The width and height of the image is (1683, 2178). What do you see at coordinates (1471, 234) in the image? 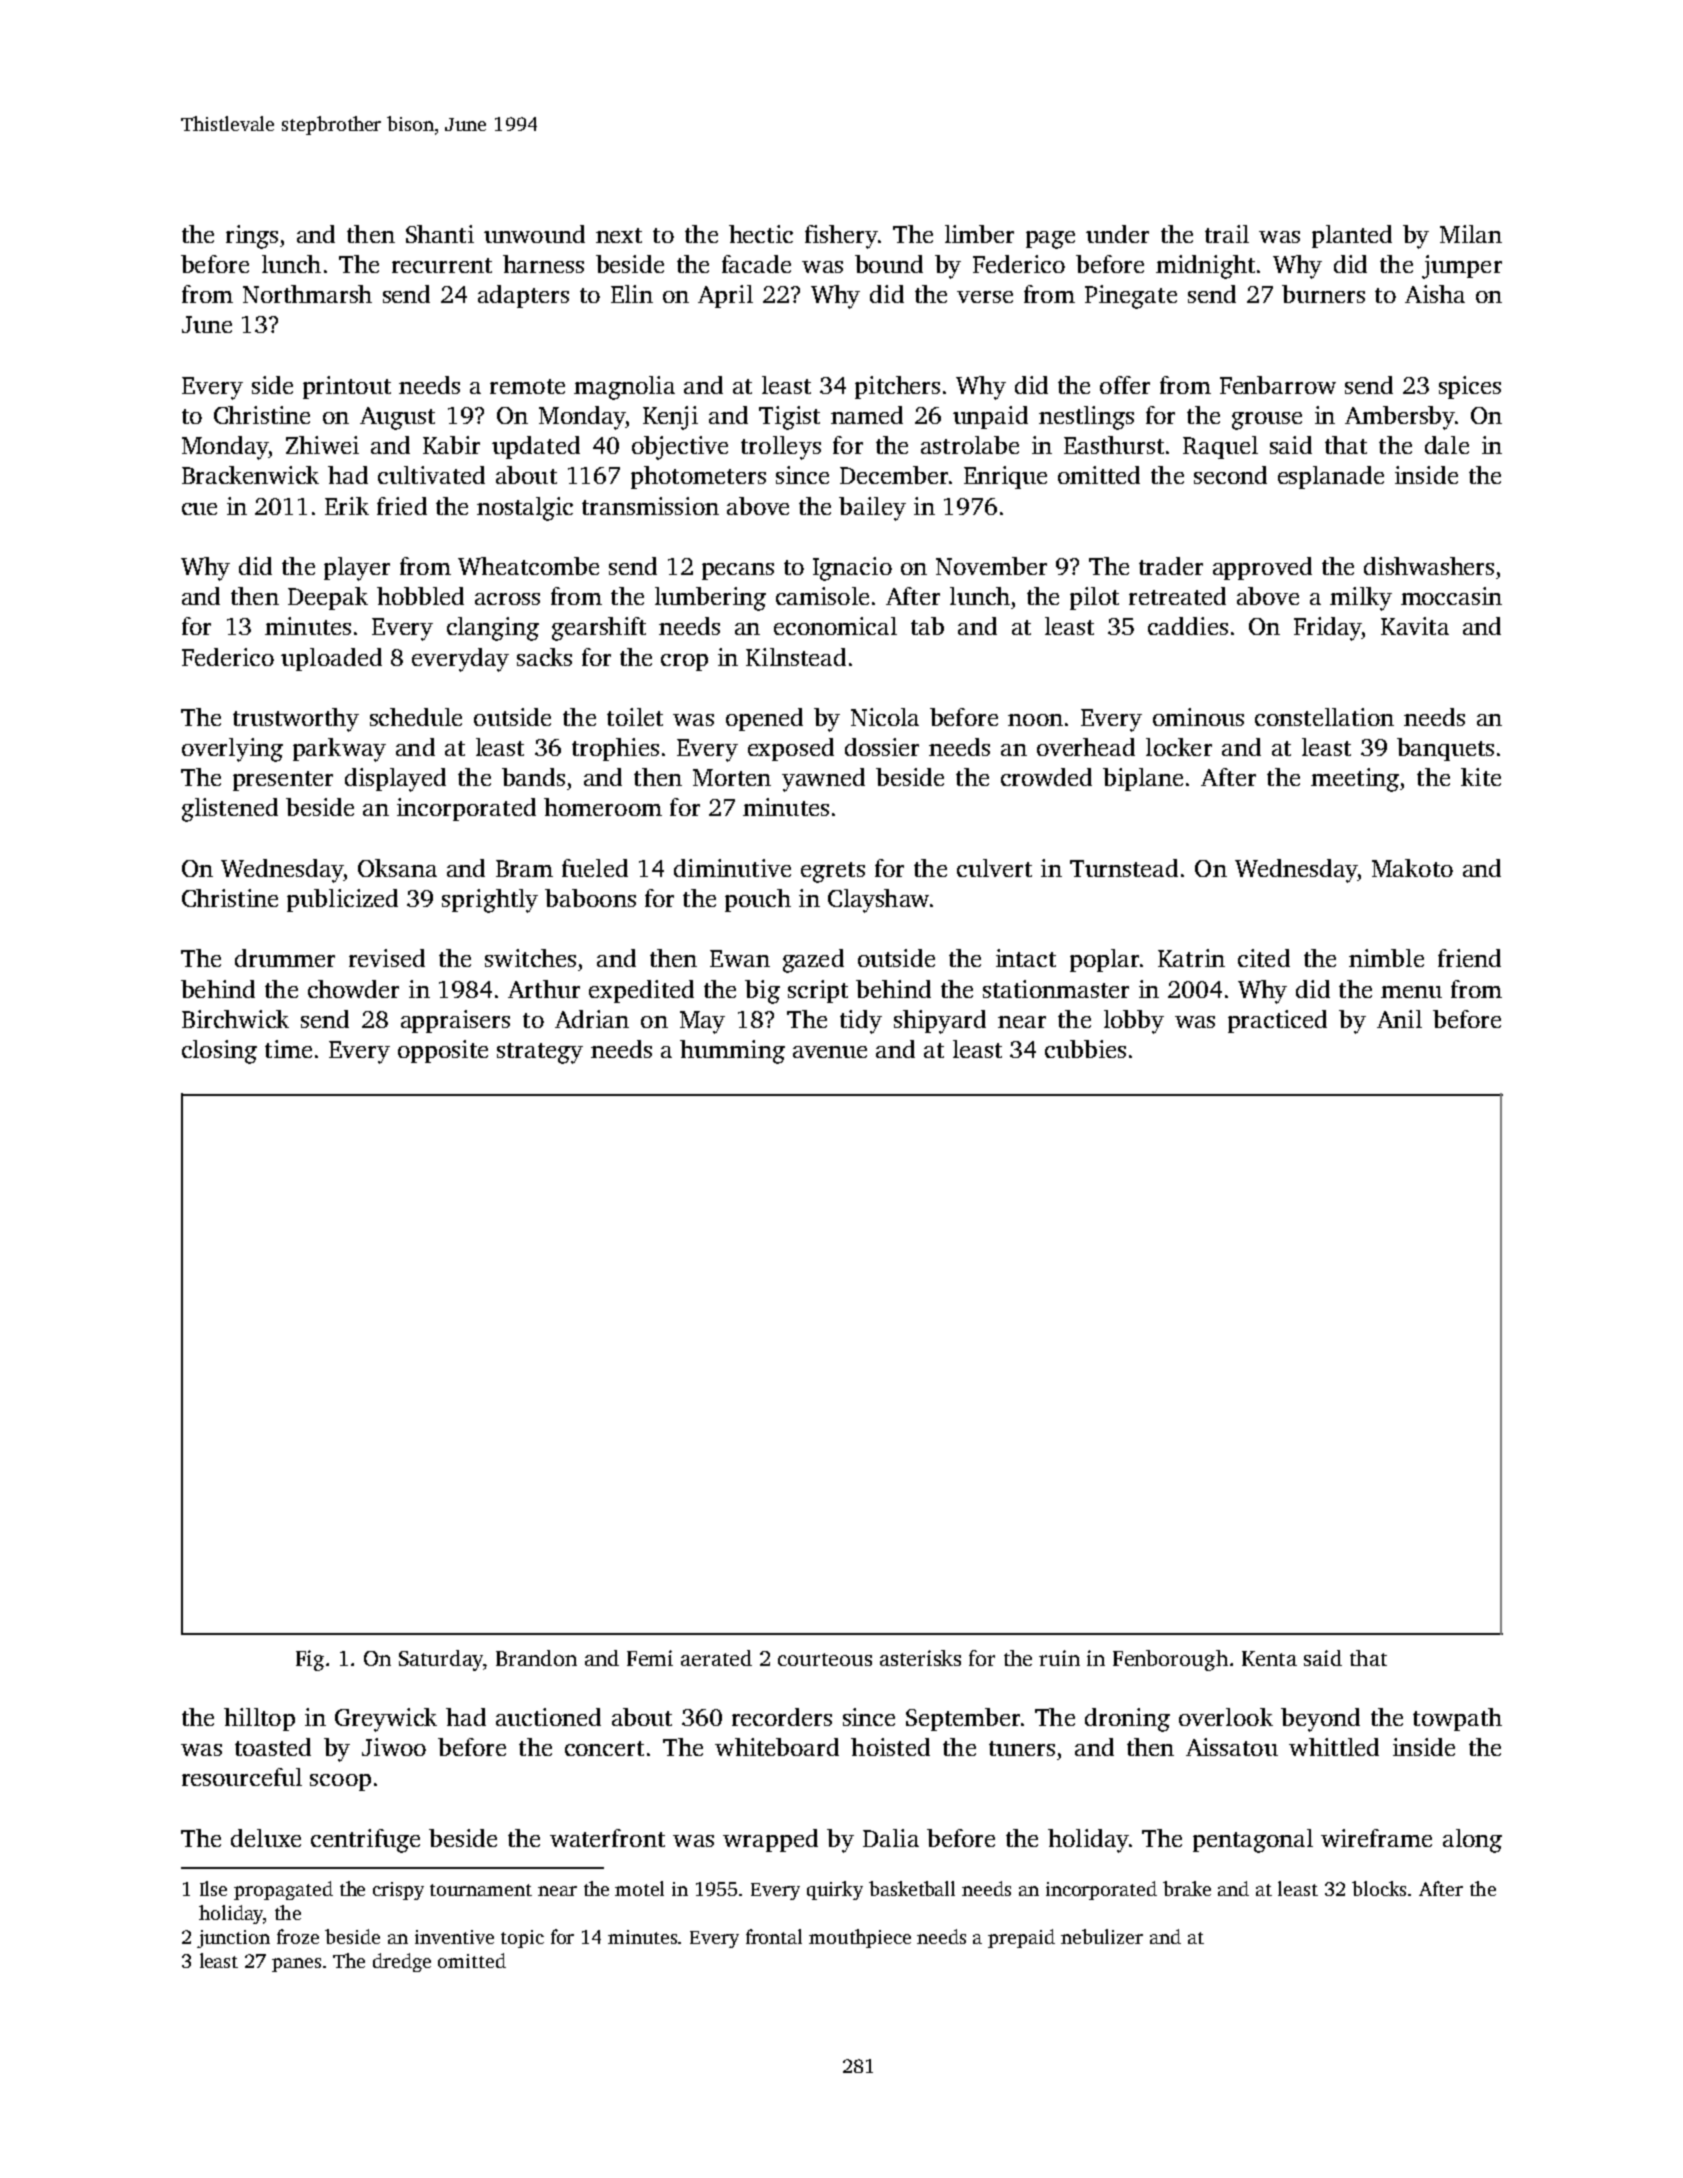
I see `Milan` at bounding box center [1471, 234].
